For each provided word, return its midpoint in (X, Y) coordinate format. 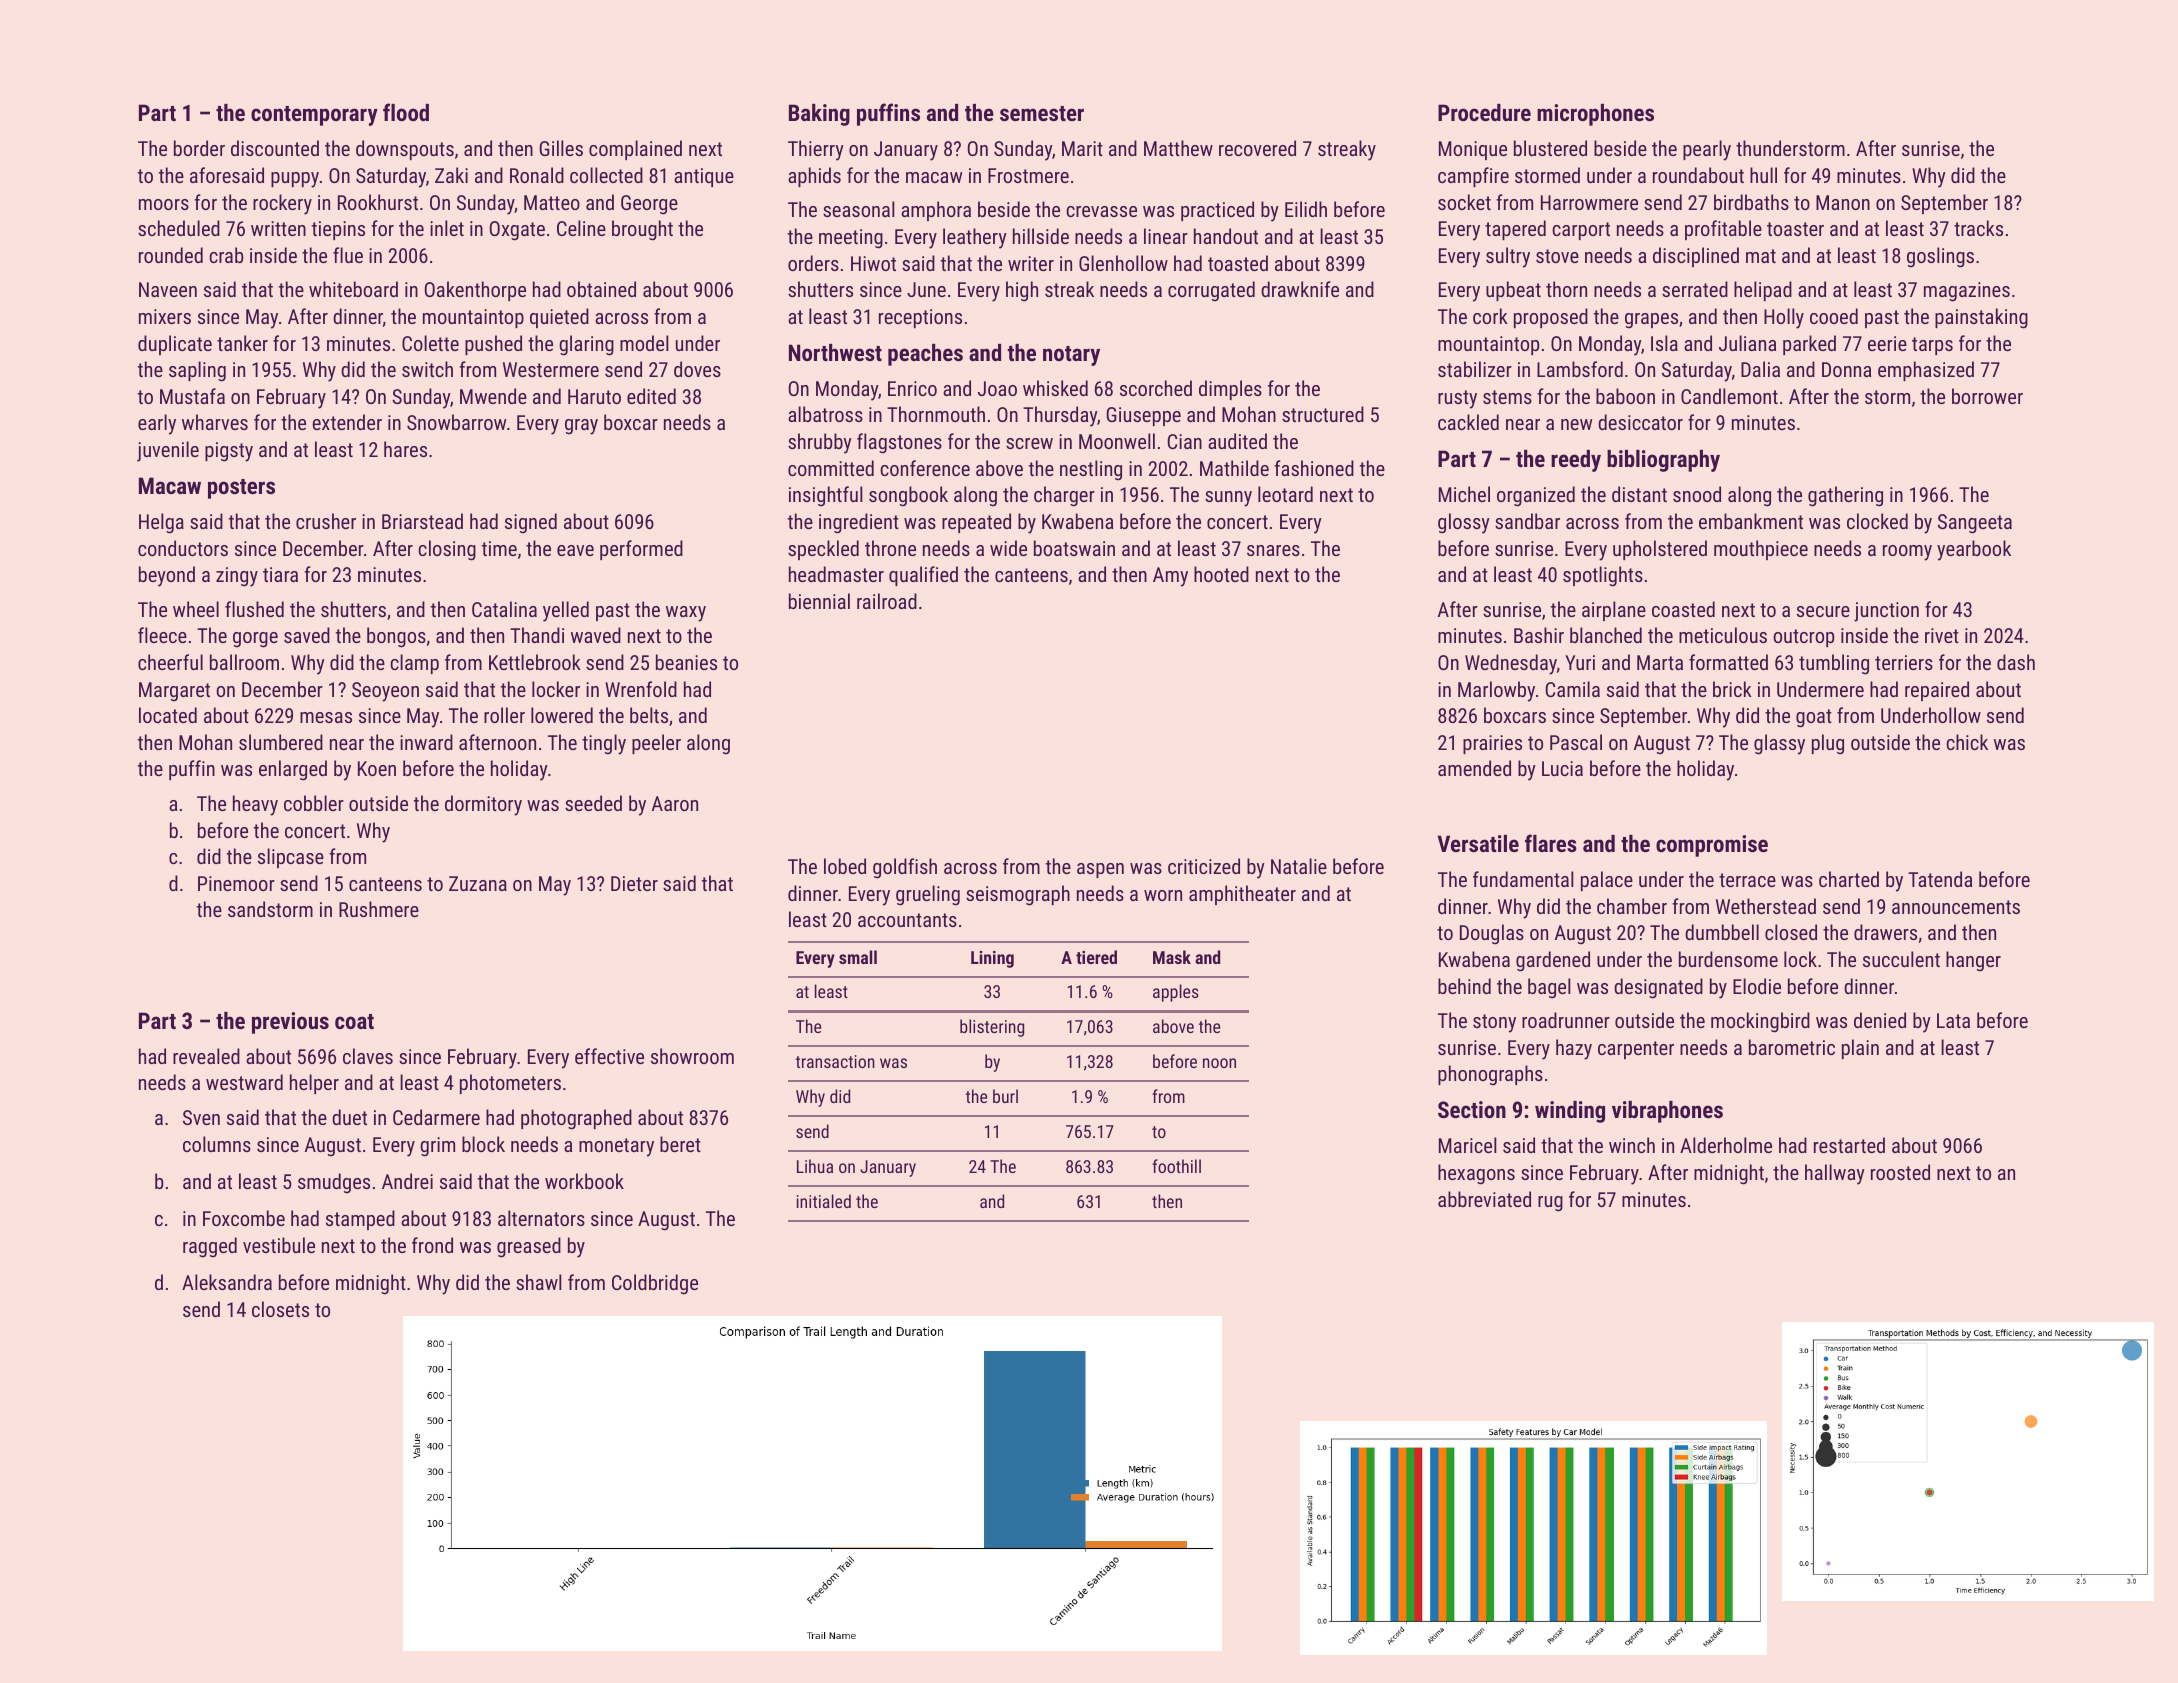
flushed (254, 609)
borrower (1987, 396)
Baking (819, 115)
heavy (255, 805)
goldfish (905, 868)
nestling (1091, 470)
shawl (539, 1282)
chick (1967, 742)
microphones (1595, 115)
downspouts (405, 150)
